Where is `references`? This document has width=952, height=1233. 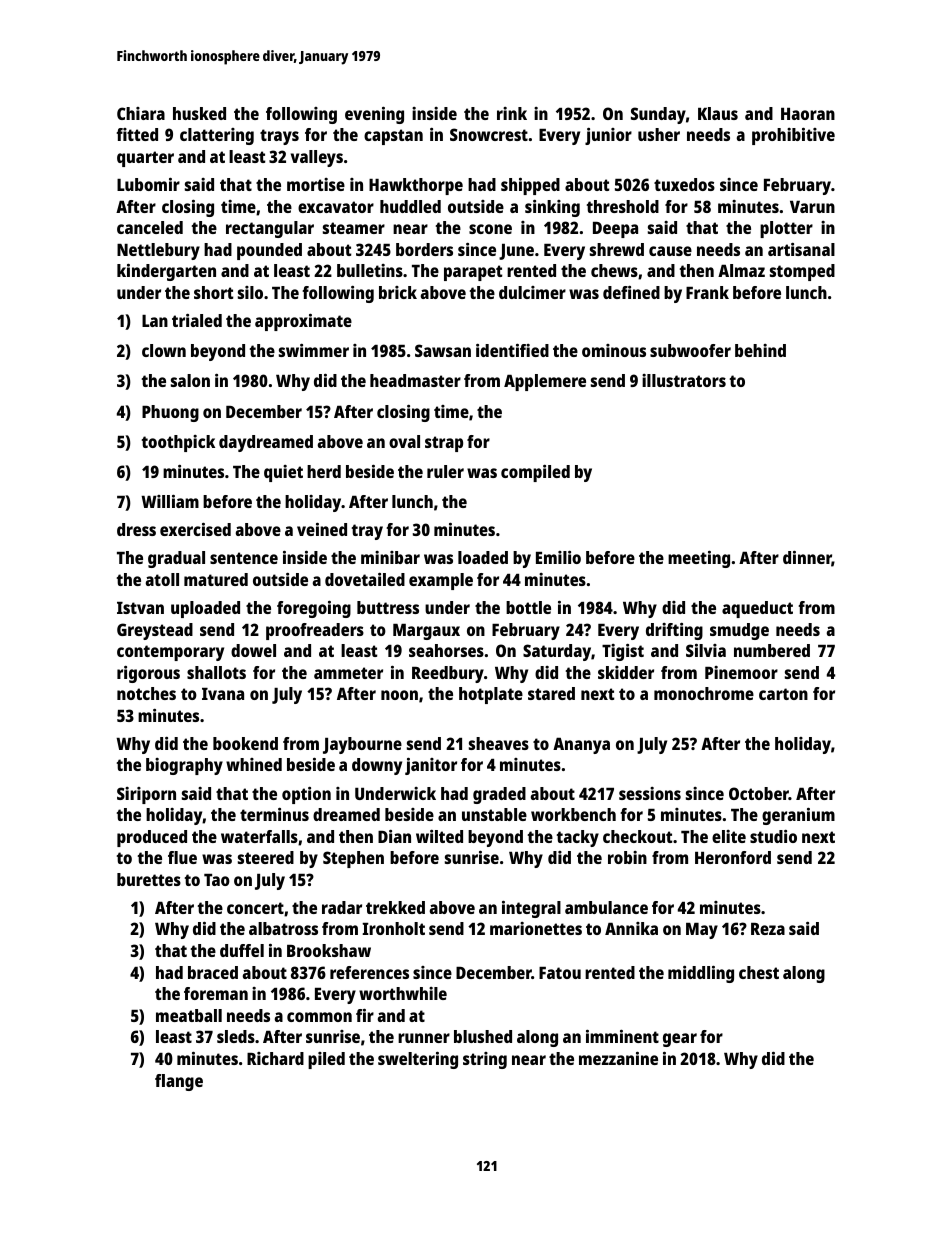 references is located at coordinates (369, 972).
